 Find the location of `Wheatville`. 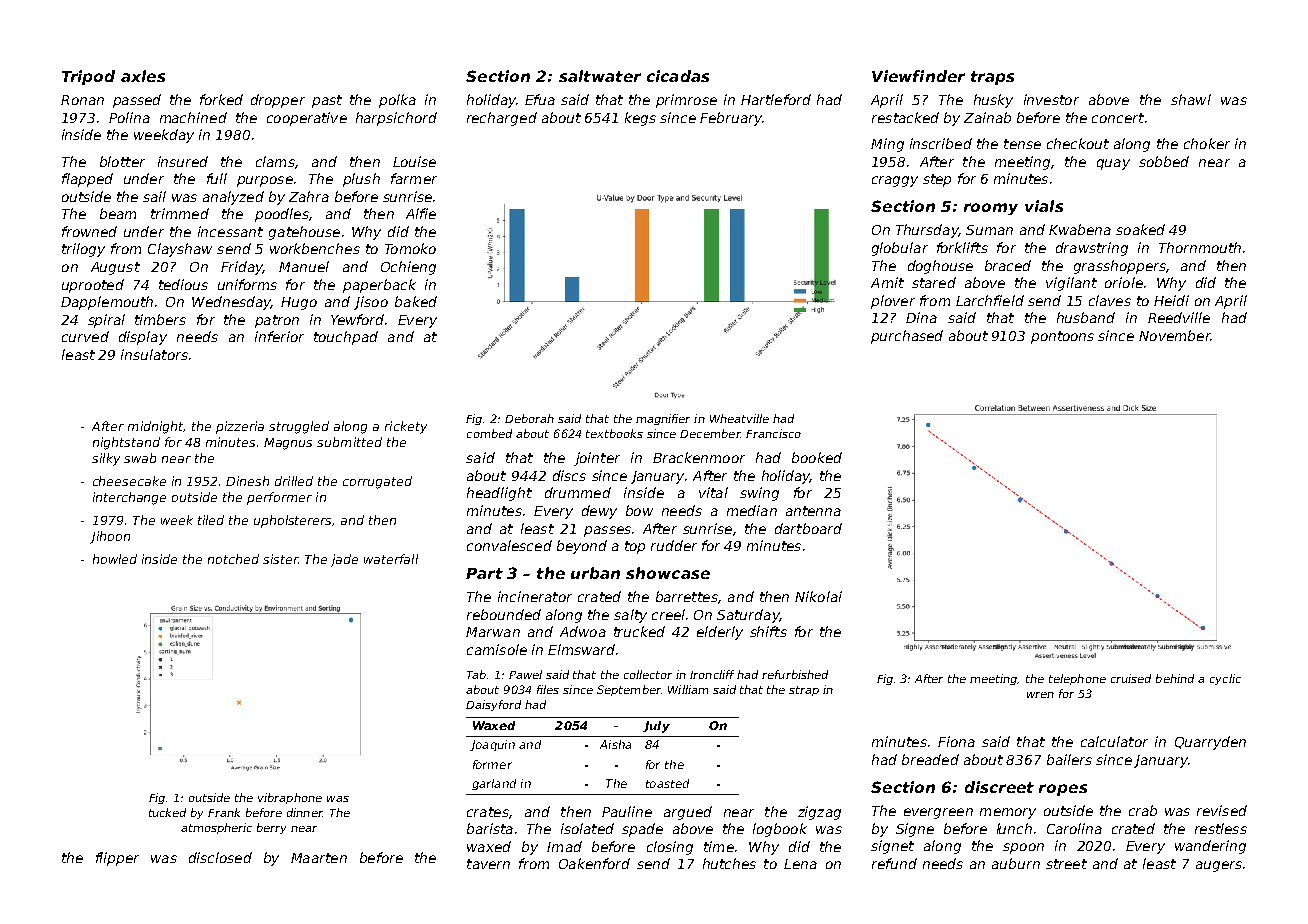

Wheatville is located at coordinates (739, 418).
